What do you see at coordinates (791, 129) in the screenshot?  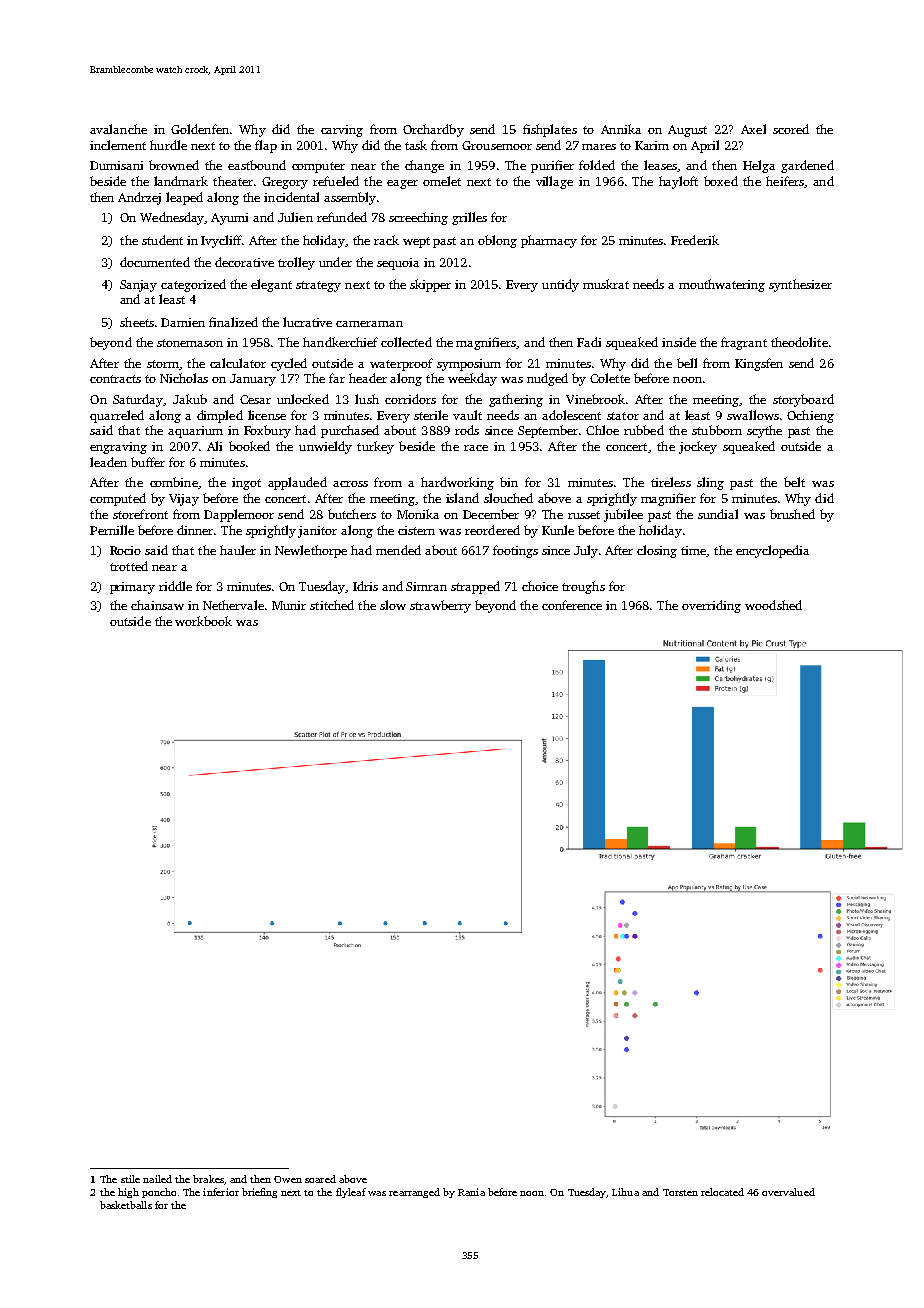 I see `scored` at bounding box center [791, 129].
